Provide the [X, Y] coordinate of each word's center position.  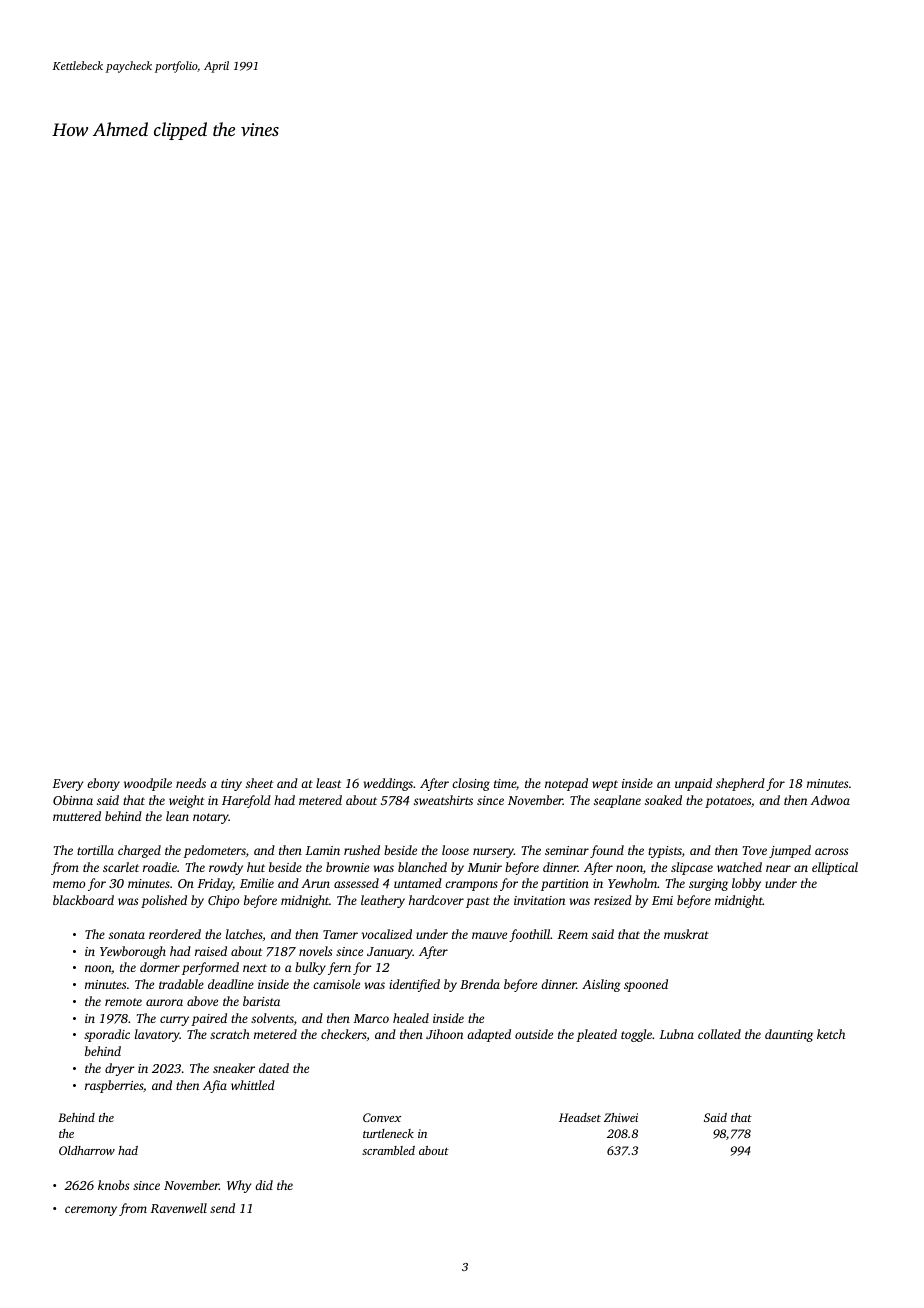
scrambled [388, 1150]
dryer [120, 1069]
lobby [746, 884]
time [505, 783]
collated [719, 1034]
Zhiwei [621, 1117]
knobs [113, 1185]
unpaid [693, 784]
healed [411, 1018]
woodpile [148, 784]
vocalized [387, 934]
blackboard [83, 900]
